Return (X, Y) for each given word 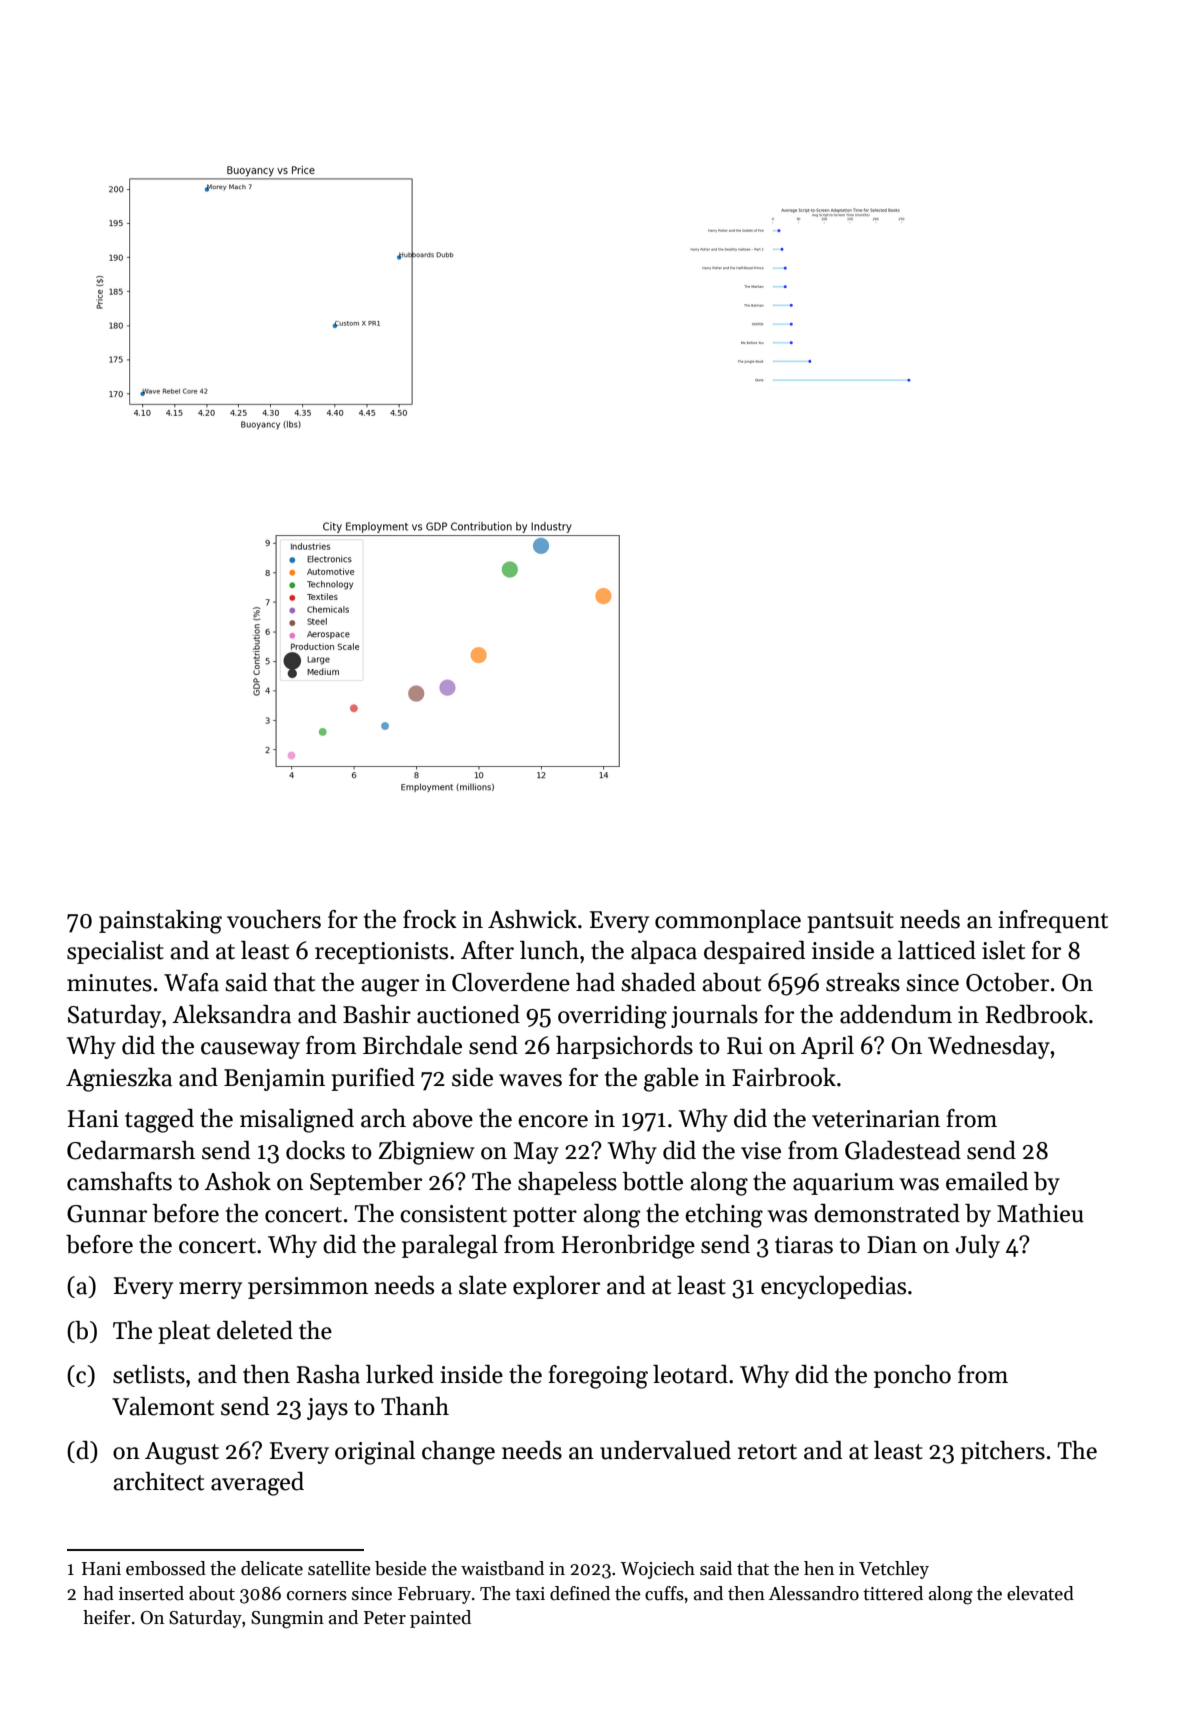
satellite (339, 1568)
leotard (690, 1374)
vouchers (274, 919)
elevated (1040, 1593)
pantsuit (850, 922)
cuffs (664, 1593)
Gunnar (107, 1214)
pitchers (1003, 1452)
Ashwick (532, 919)
